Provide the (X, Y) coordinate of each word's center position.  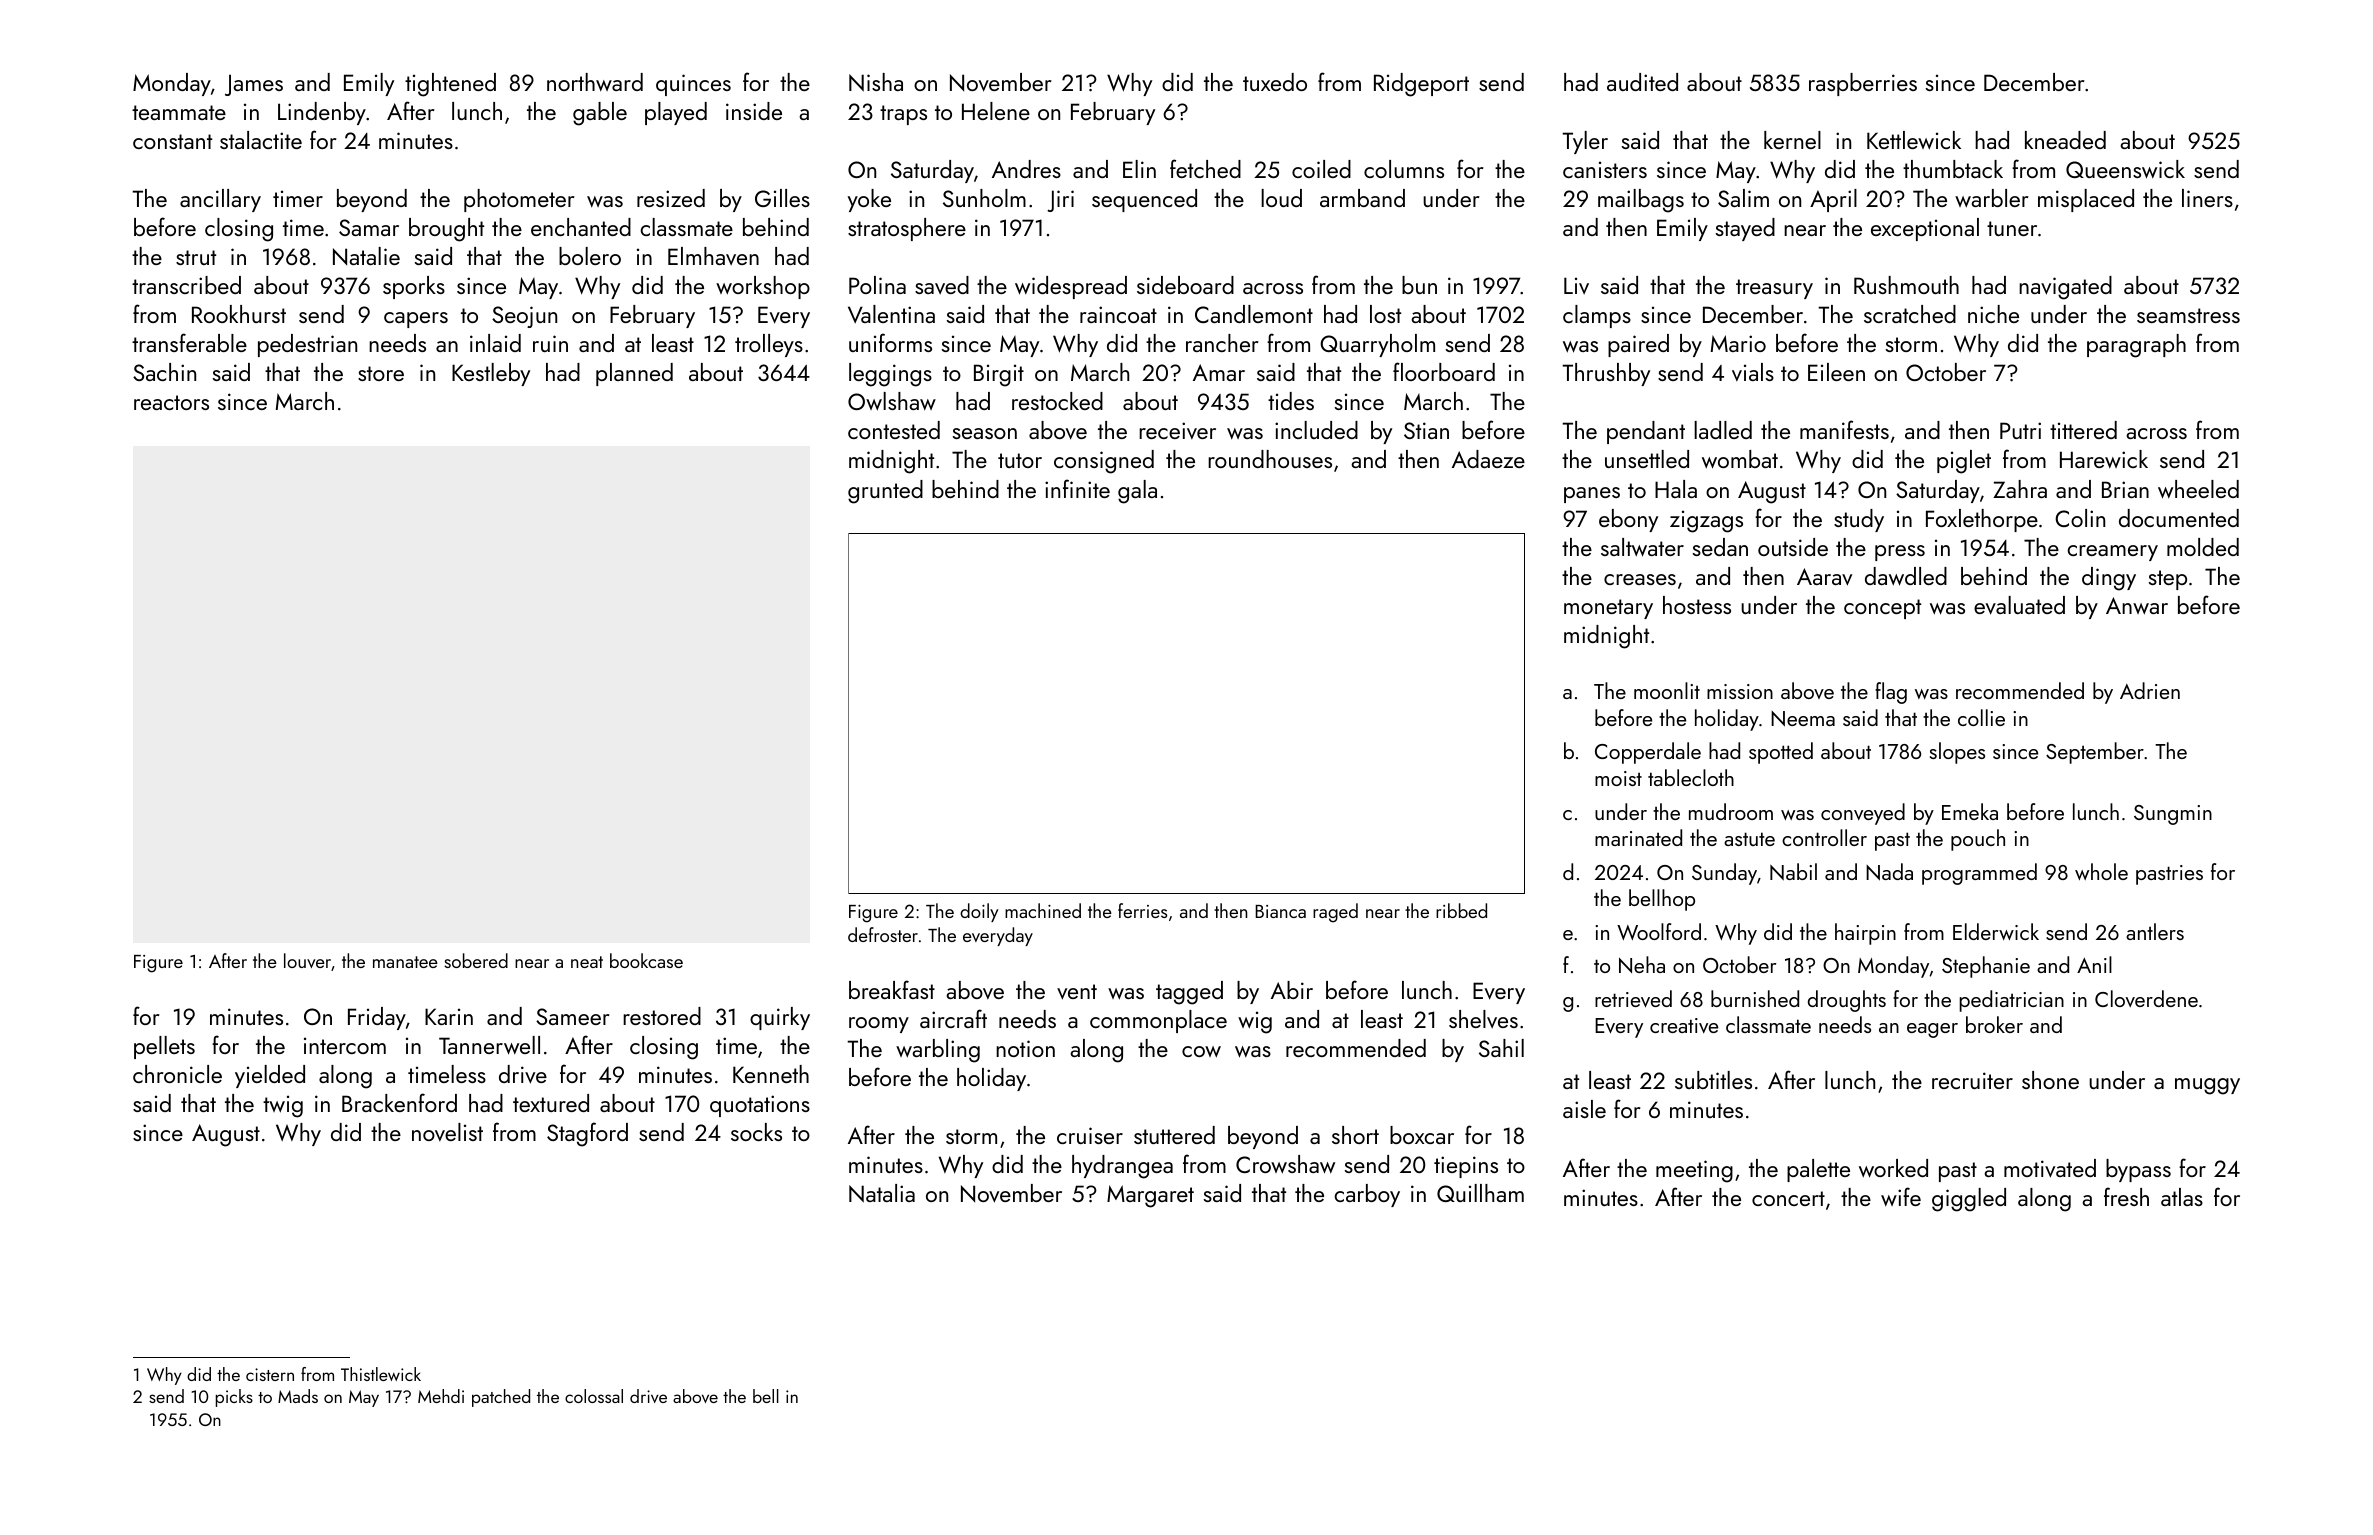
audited (1642, 82)
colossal (594, 1396)
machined (1043, 910)
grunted (885, 492)
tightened (450, 85)
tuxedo (1275, 82)
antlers (2155, 931)
